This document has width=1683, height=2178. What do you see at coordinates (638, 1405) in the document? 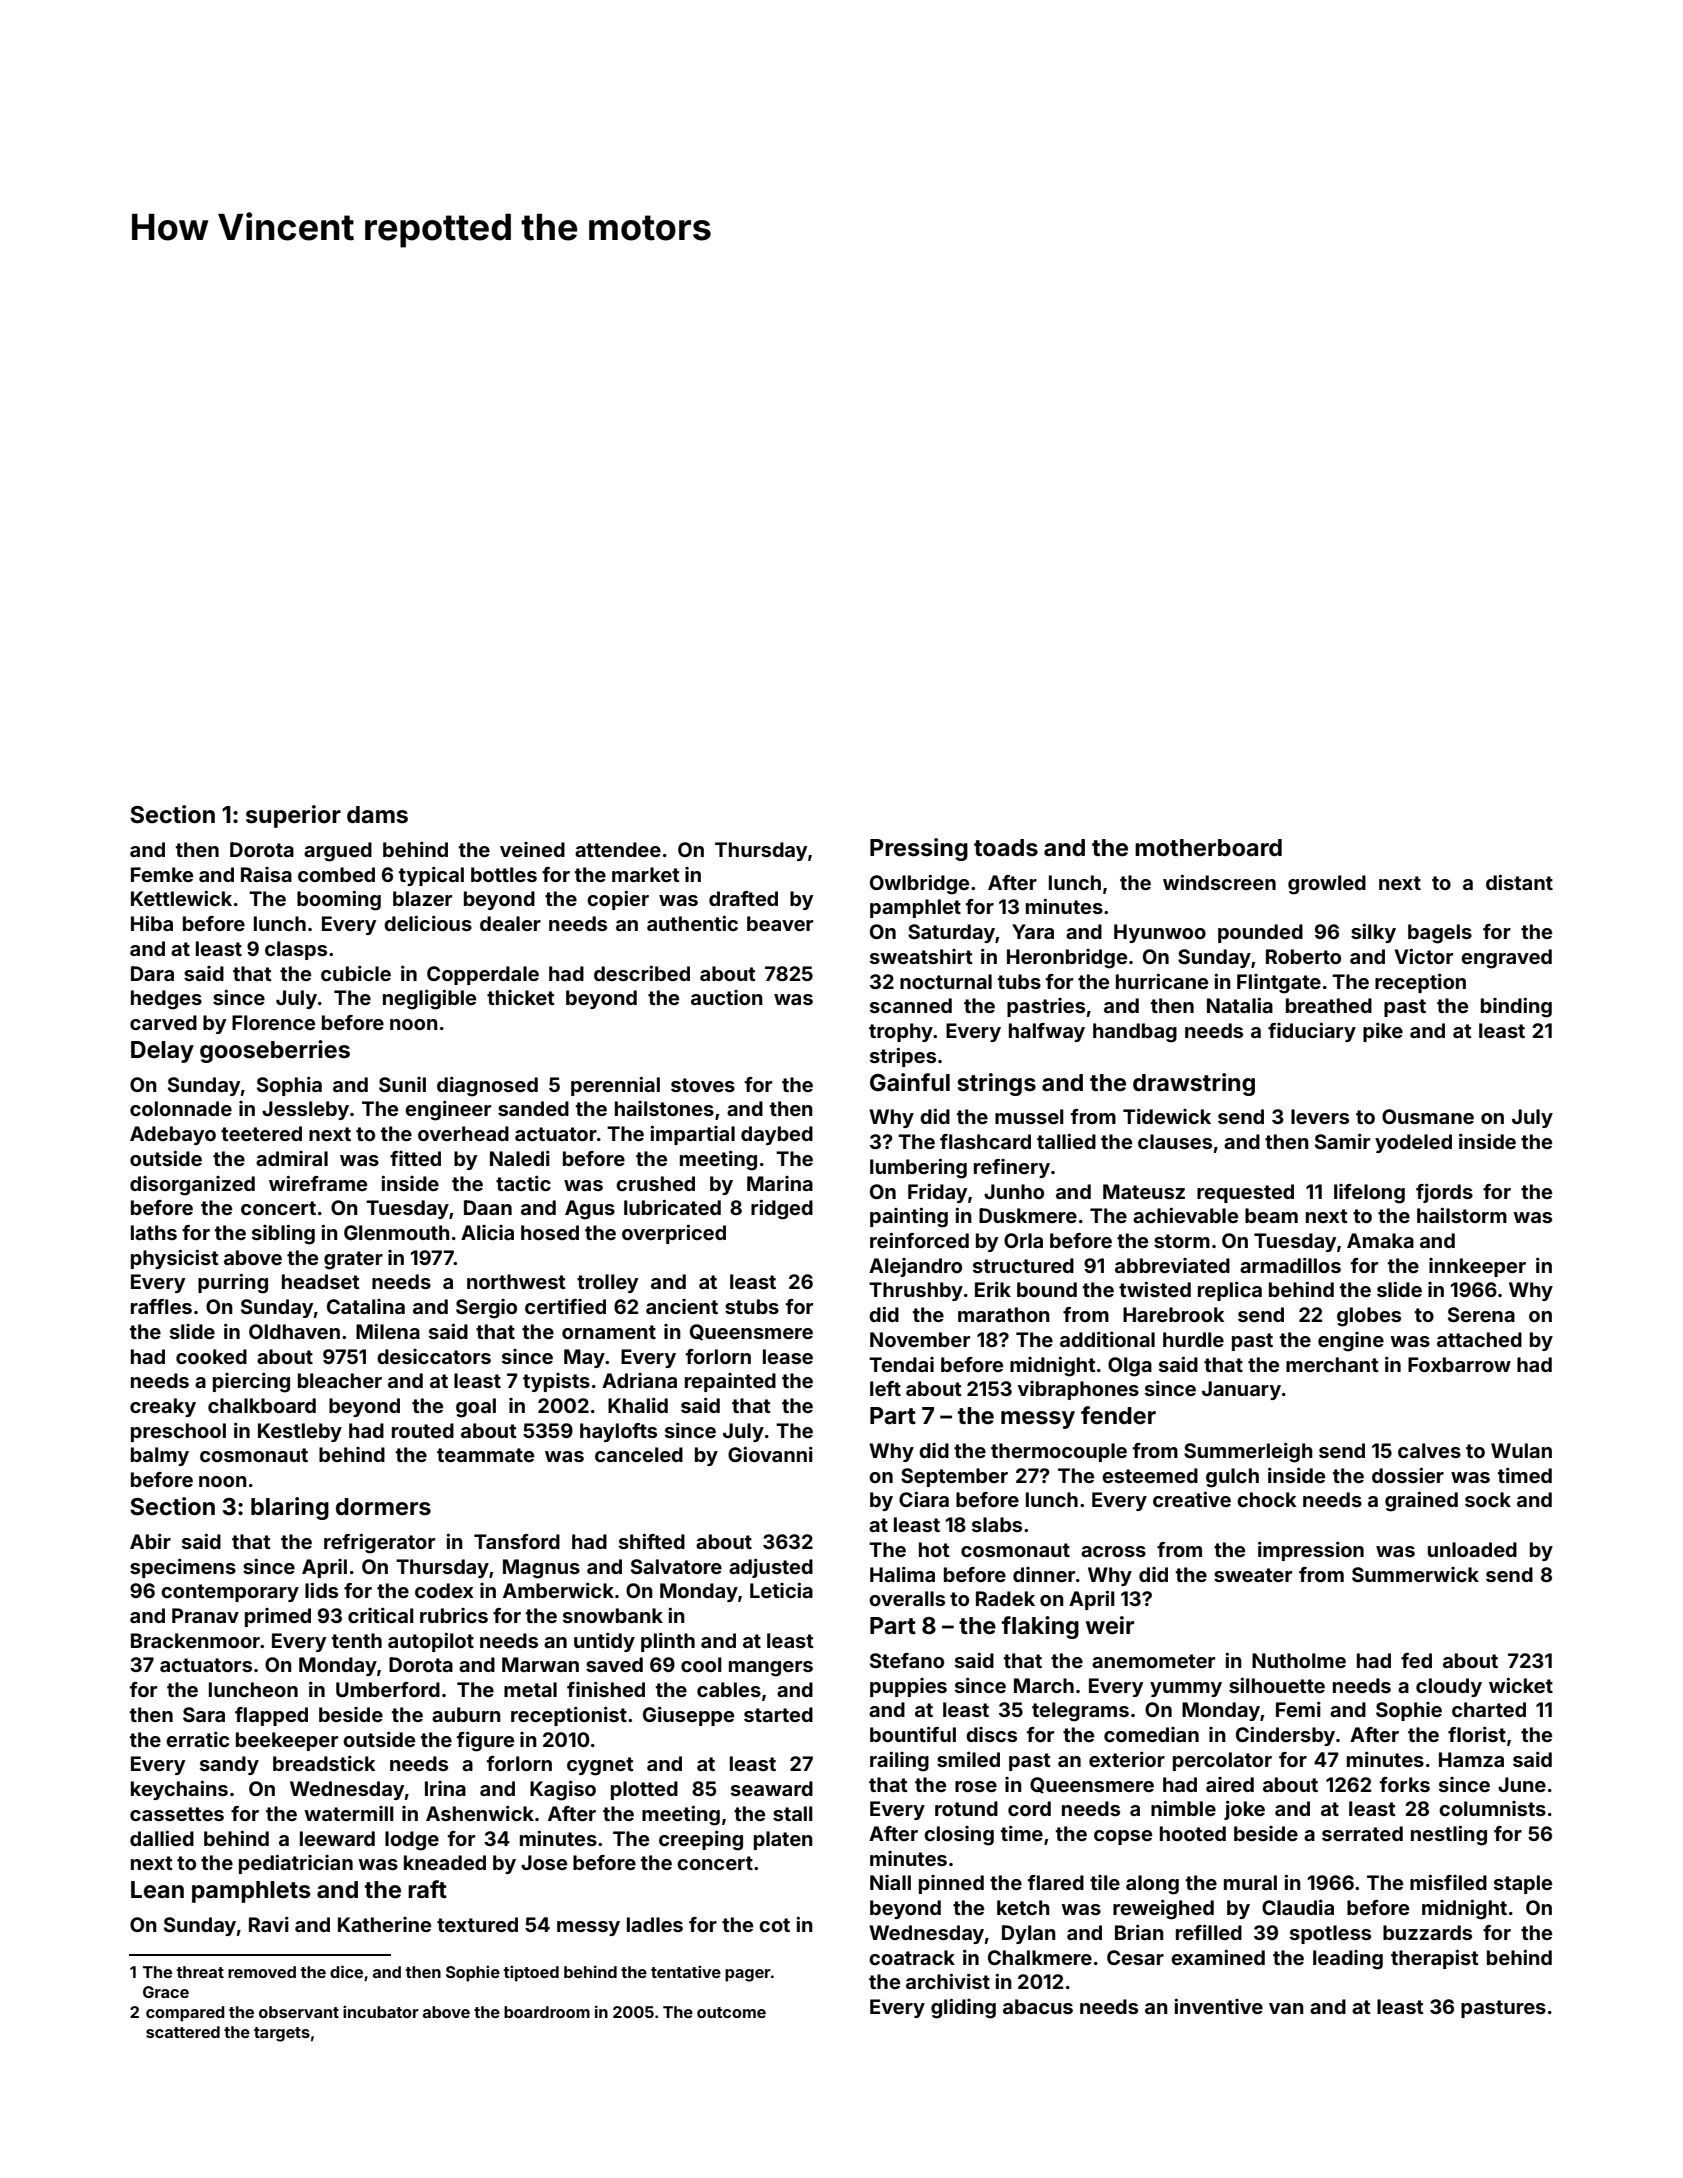
I see `Khalid` at bounding box center [638, 1405].
